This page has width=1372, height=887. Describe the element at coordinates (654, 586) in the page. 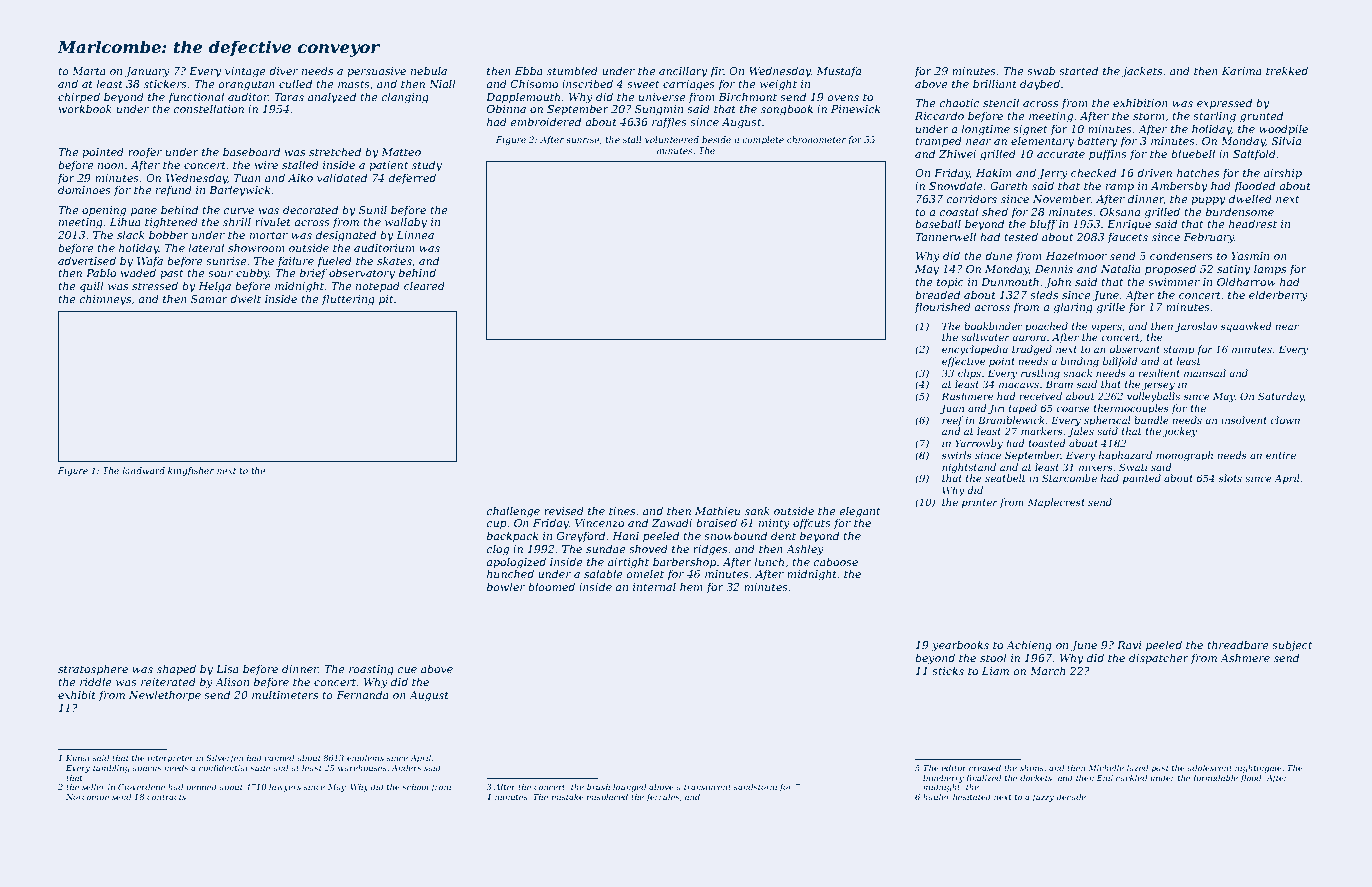

I see `internal` at that location.
